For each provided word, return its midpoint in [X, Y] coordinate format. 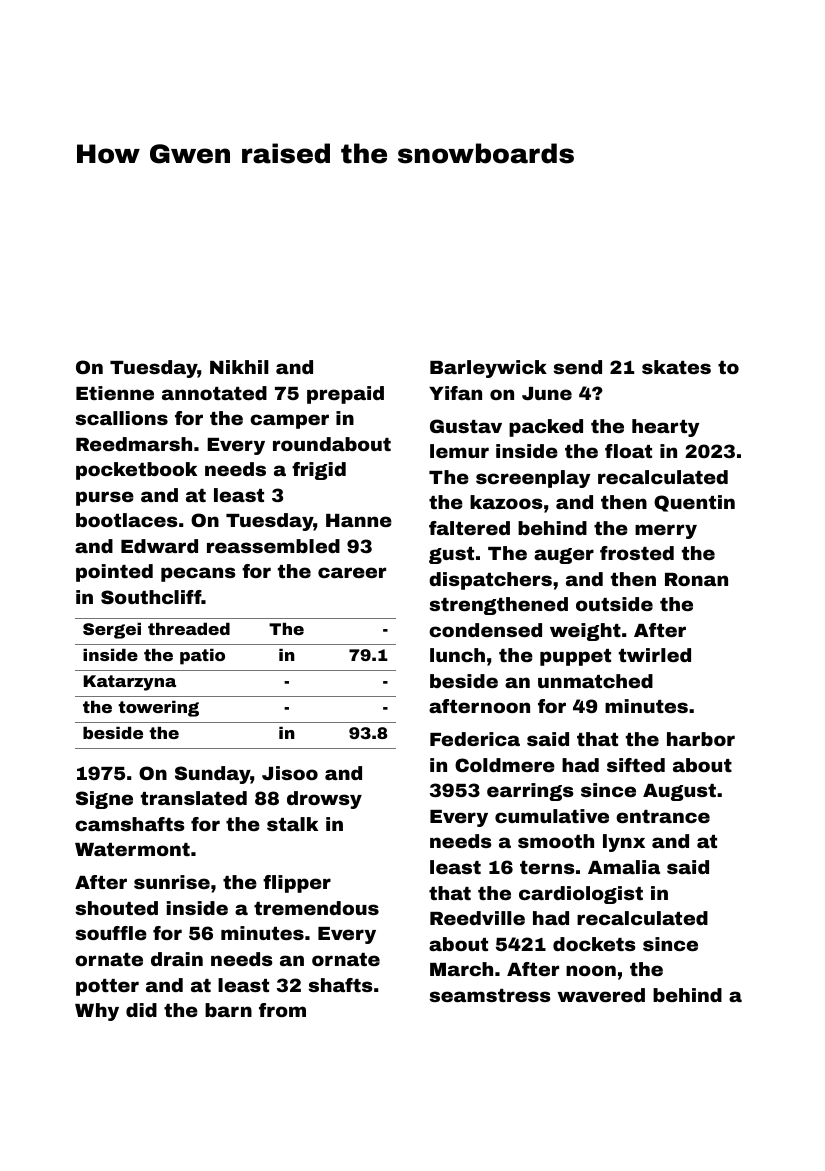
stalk [292, 824]
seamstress [490, 995]
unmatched [595, 681]
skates [676, 367]
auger [564, 556]
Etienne [115, 393]
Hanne [359, 520]
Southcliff [151, 597]
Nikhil [239, 367]
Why [97, 1012]
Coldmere [505, 765]
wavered [601, 995]
